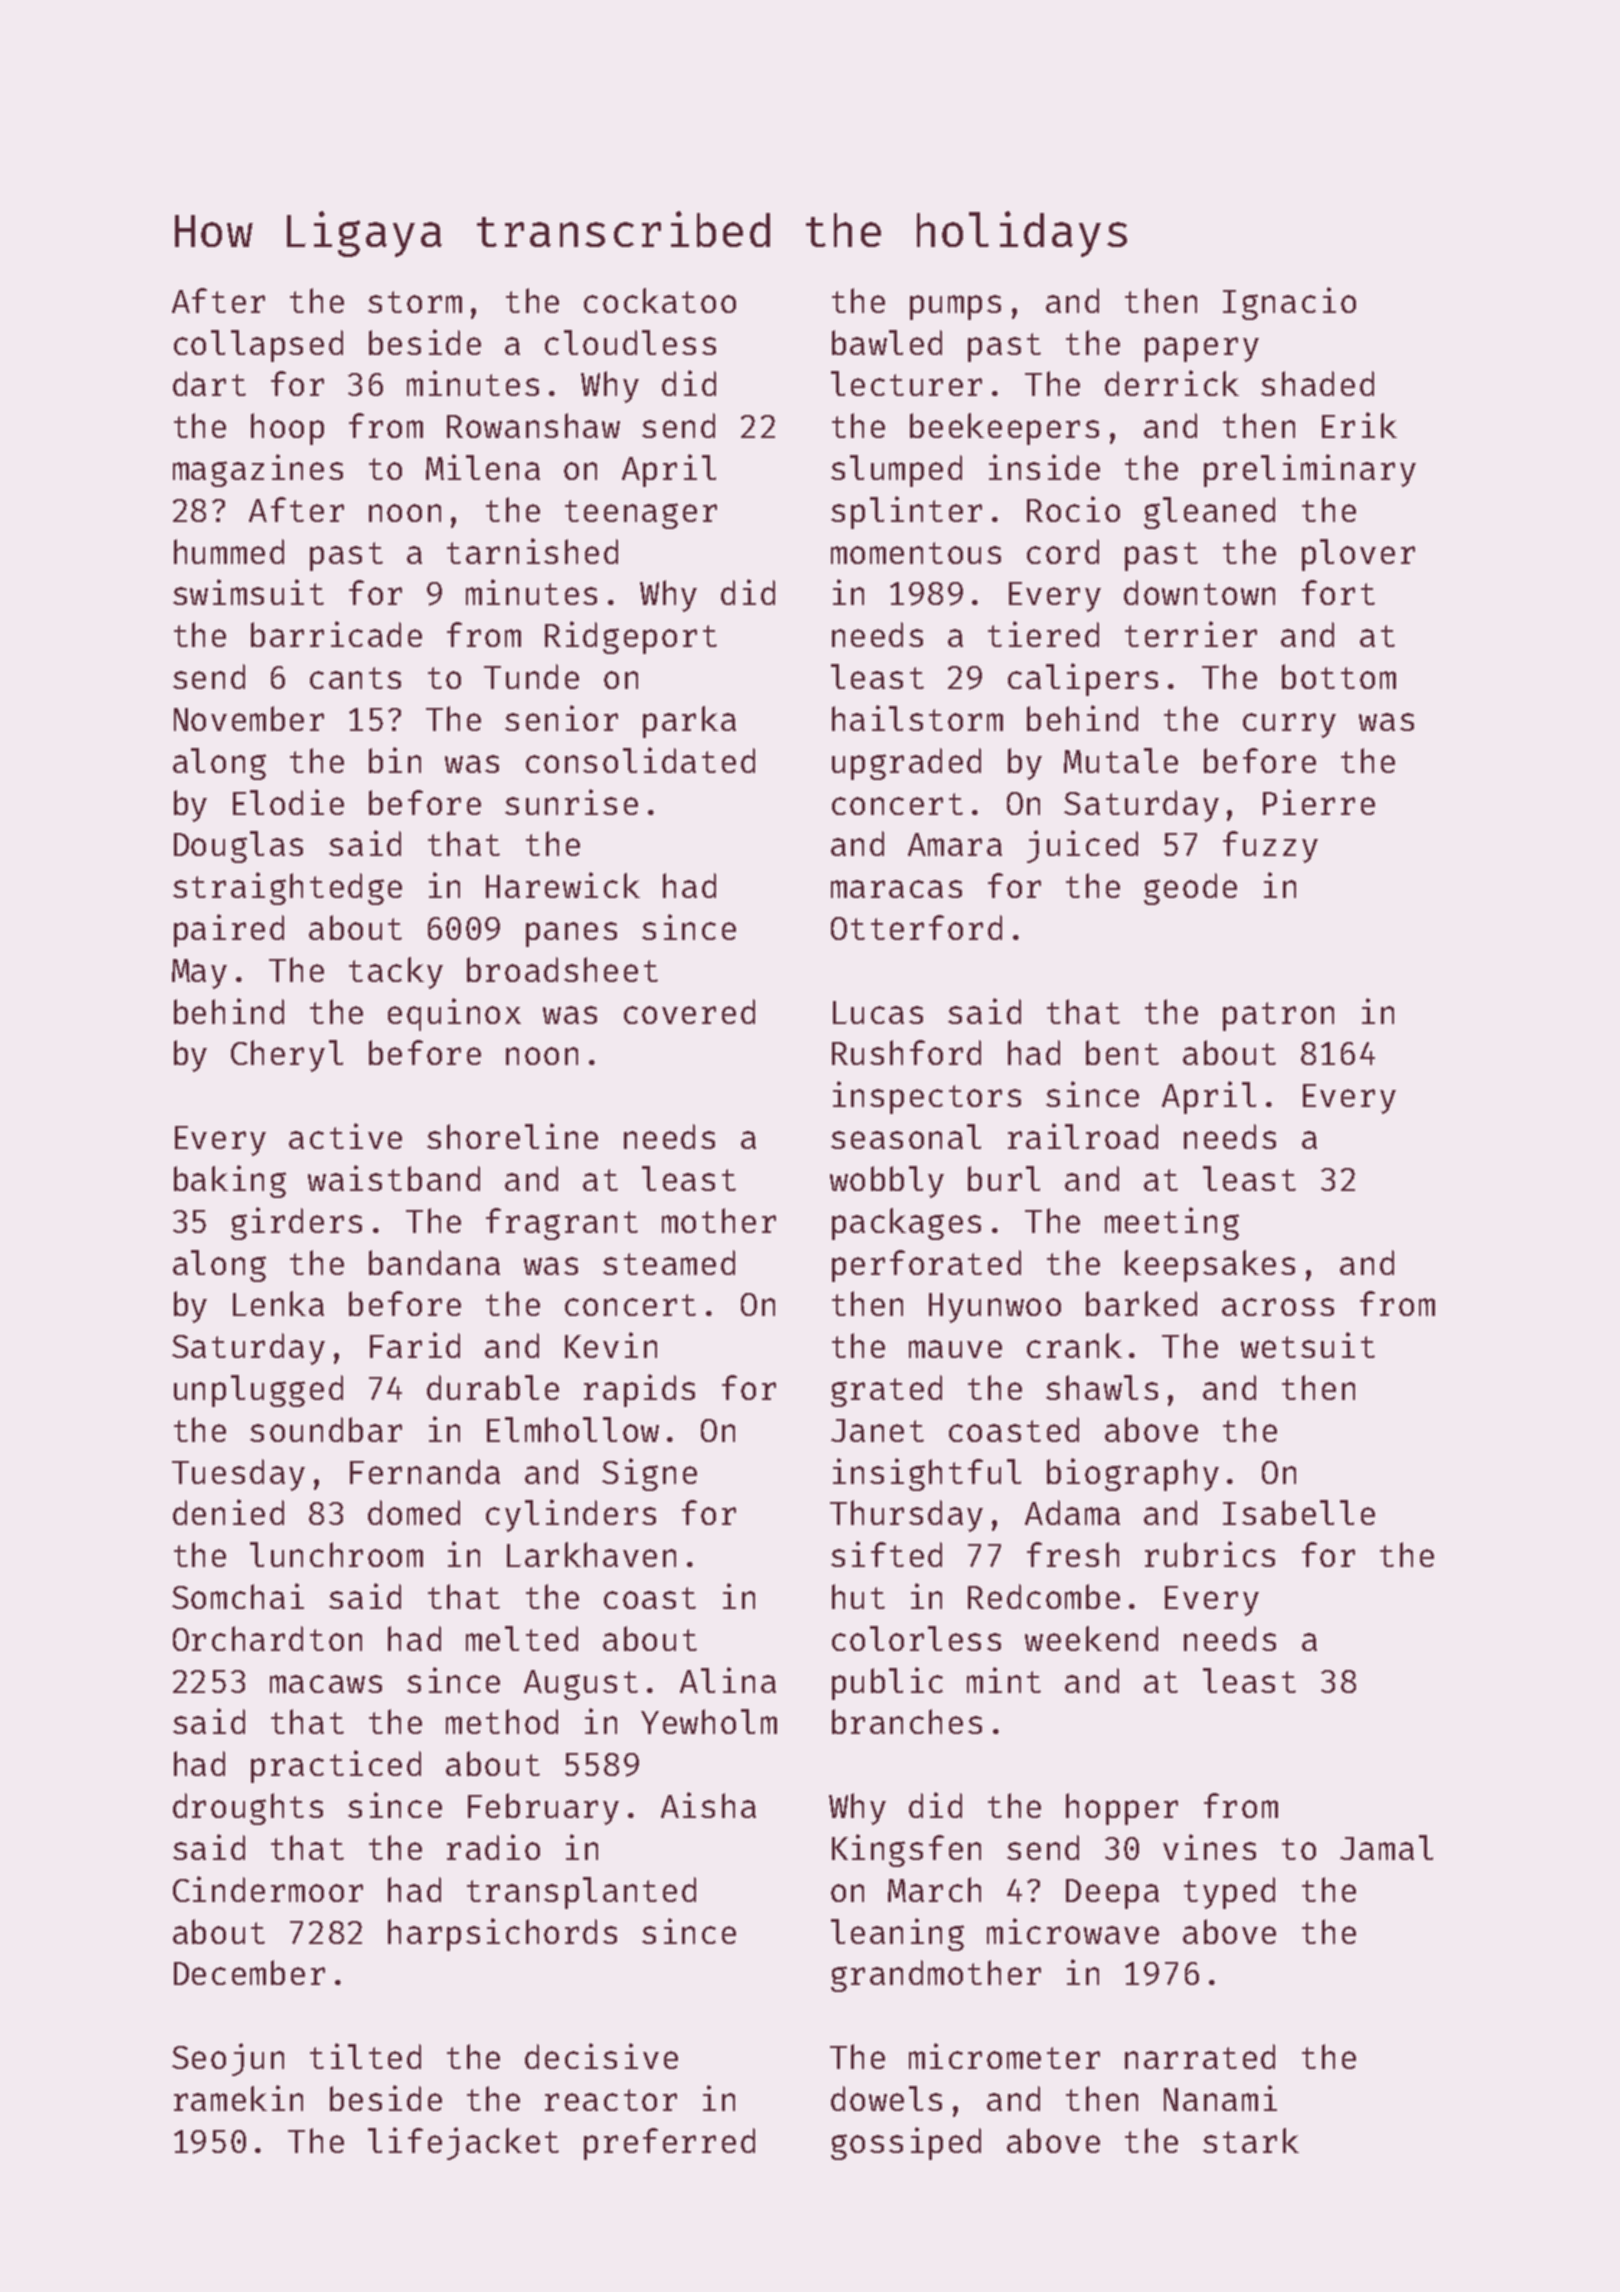  Describe the element at coordinates (1074, 1345) in the screenshot. I see `crank` at that location.
